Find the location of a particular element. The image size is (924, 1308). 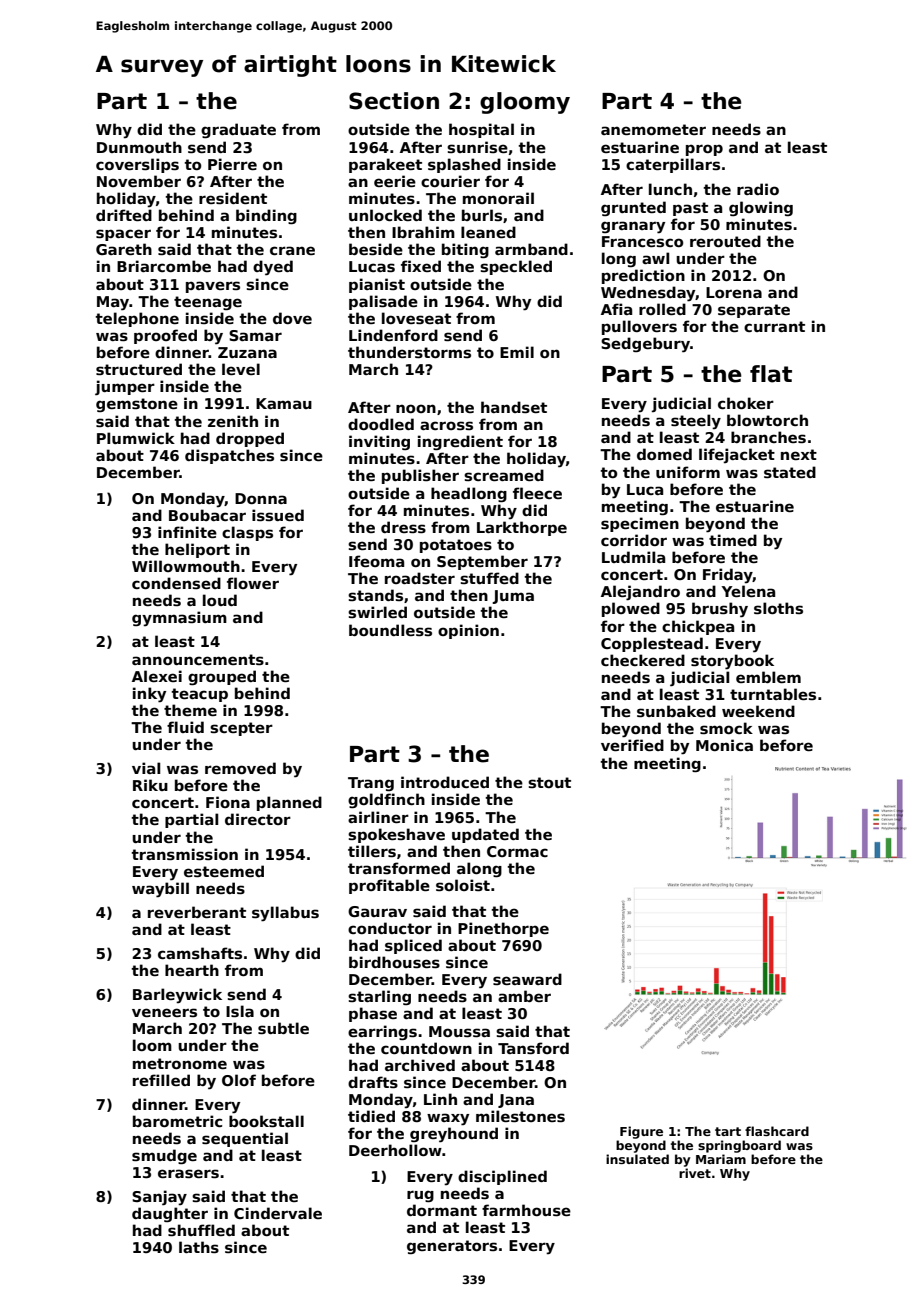

stout is located at coordinates (549, 782).
